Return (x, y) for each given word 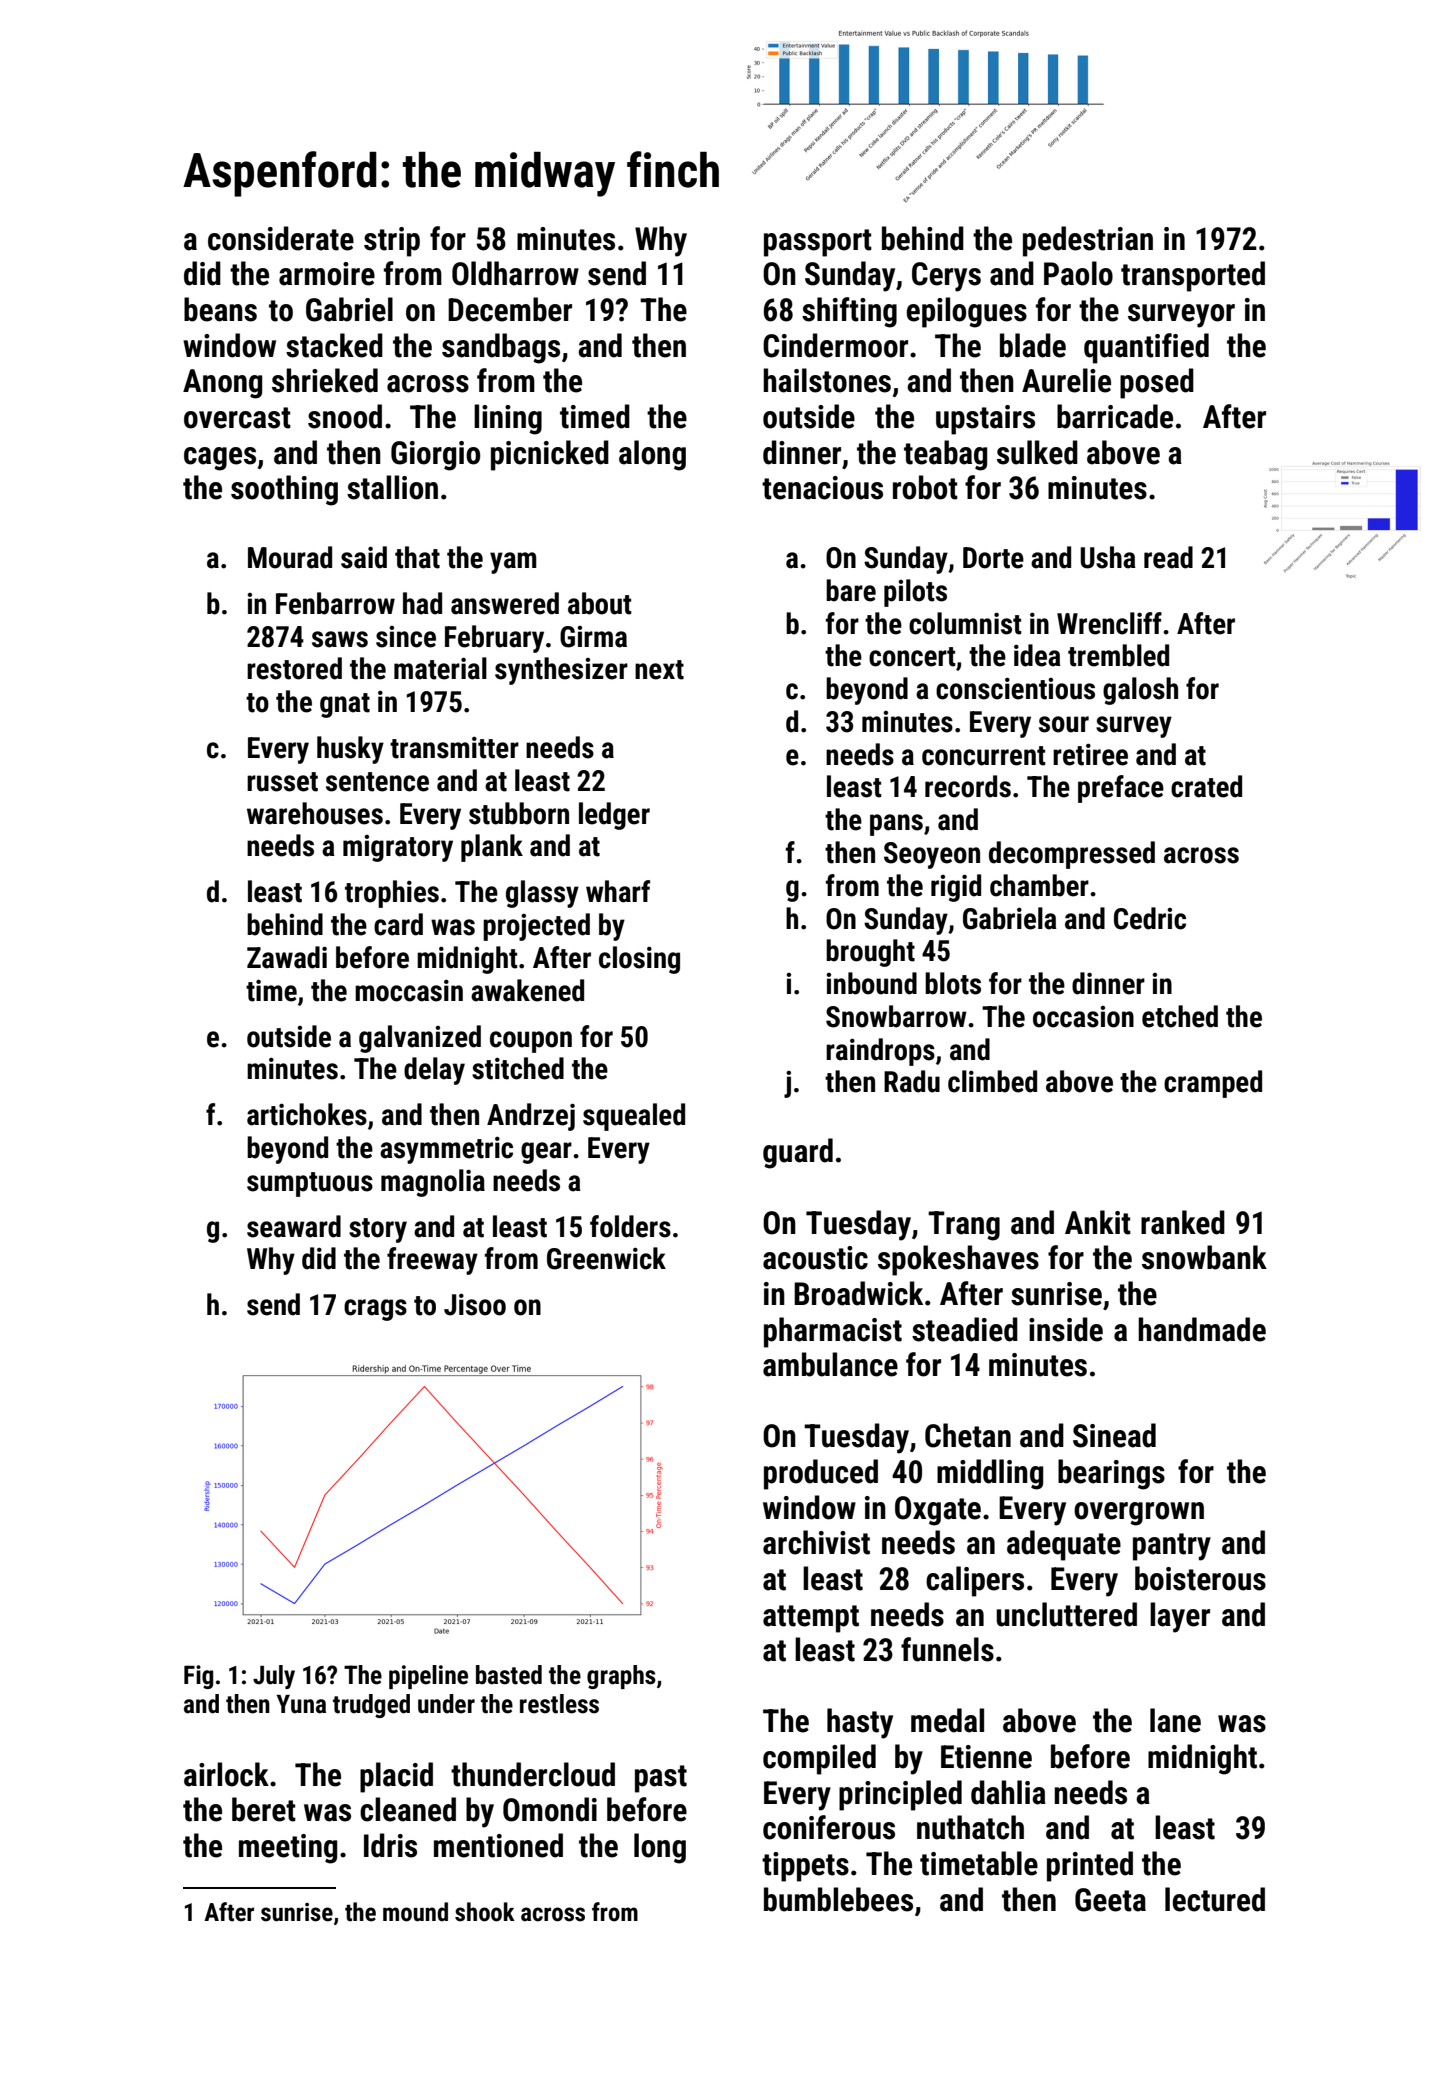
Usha (1108, 557)
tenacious (822, 488)
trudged (371, 1706)
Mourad (290, 557)
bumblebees (838, 1899)
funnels (947, 1649)
